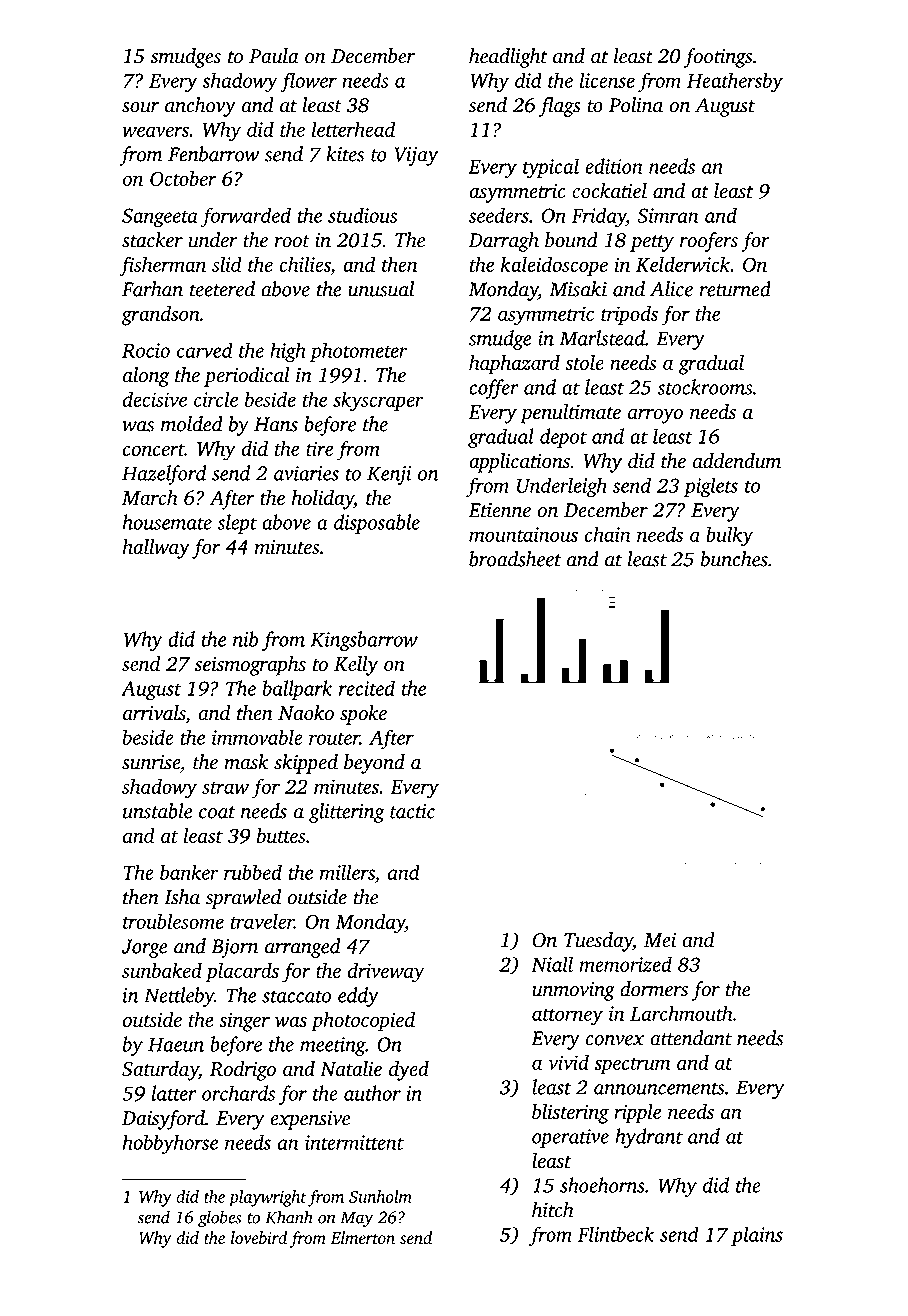  I want to click on headlight, so click(508, 58).
